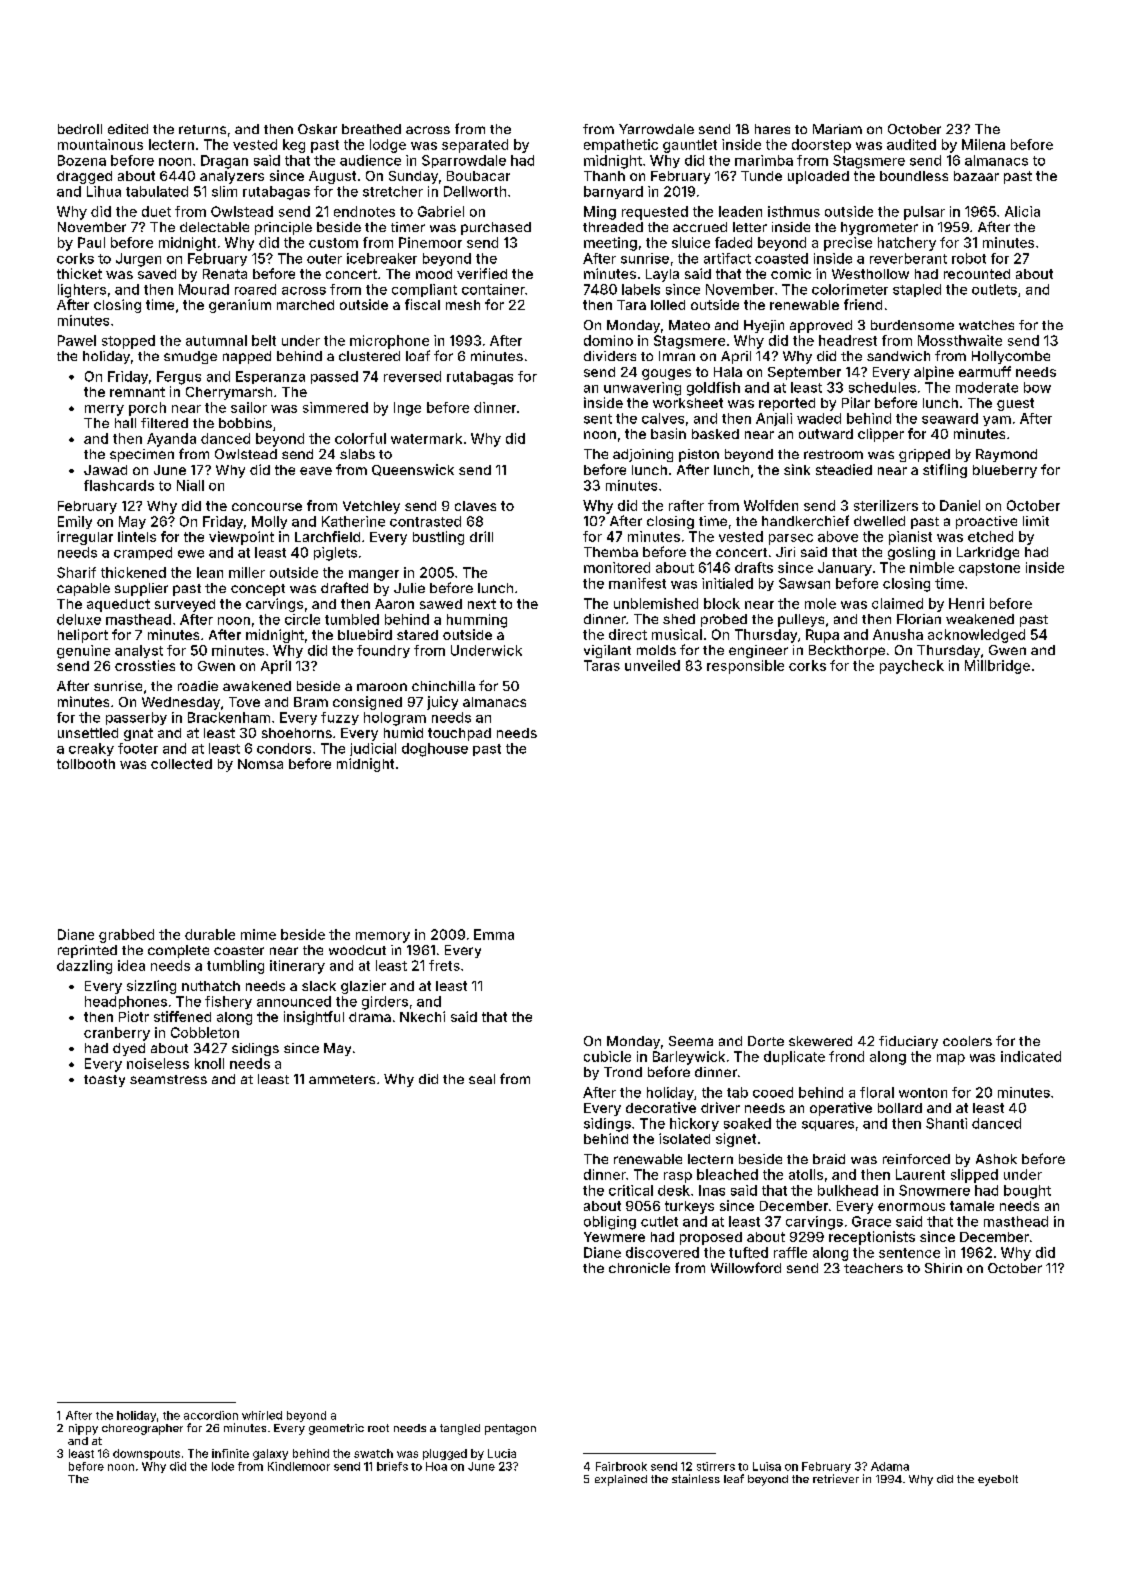 The width and height of the document is (1122, 1587). Describe the element at coordinates (91, 242) in the document. I see `Paul` at that location.
